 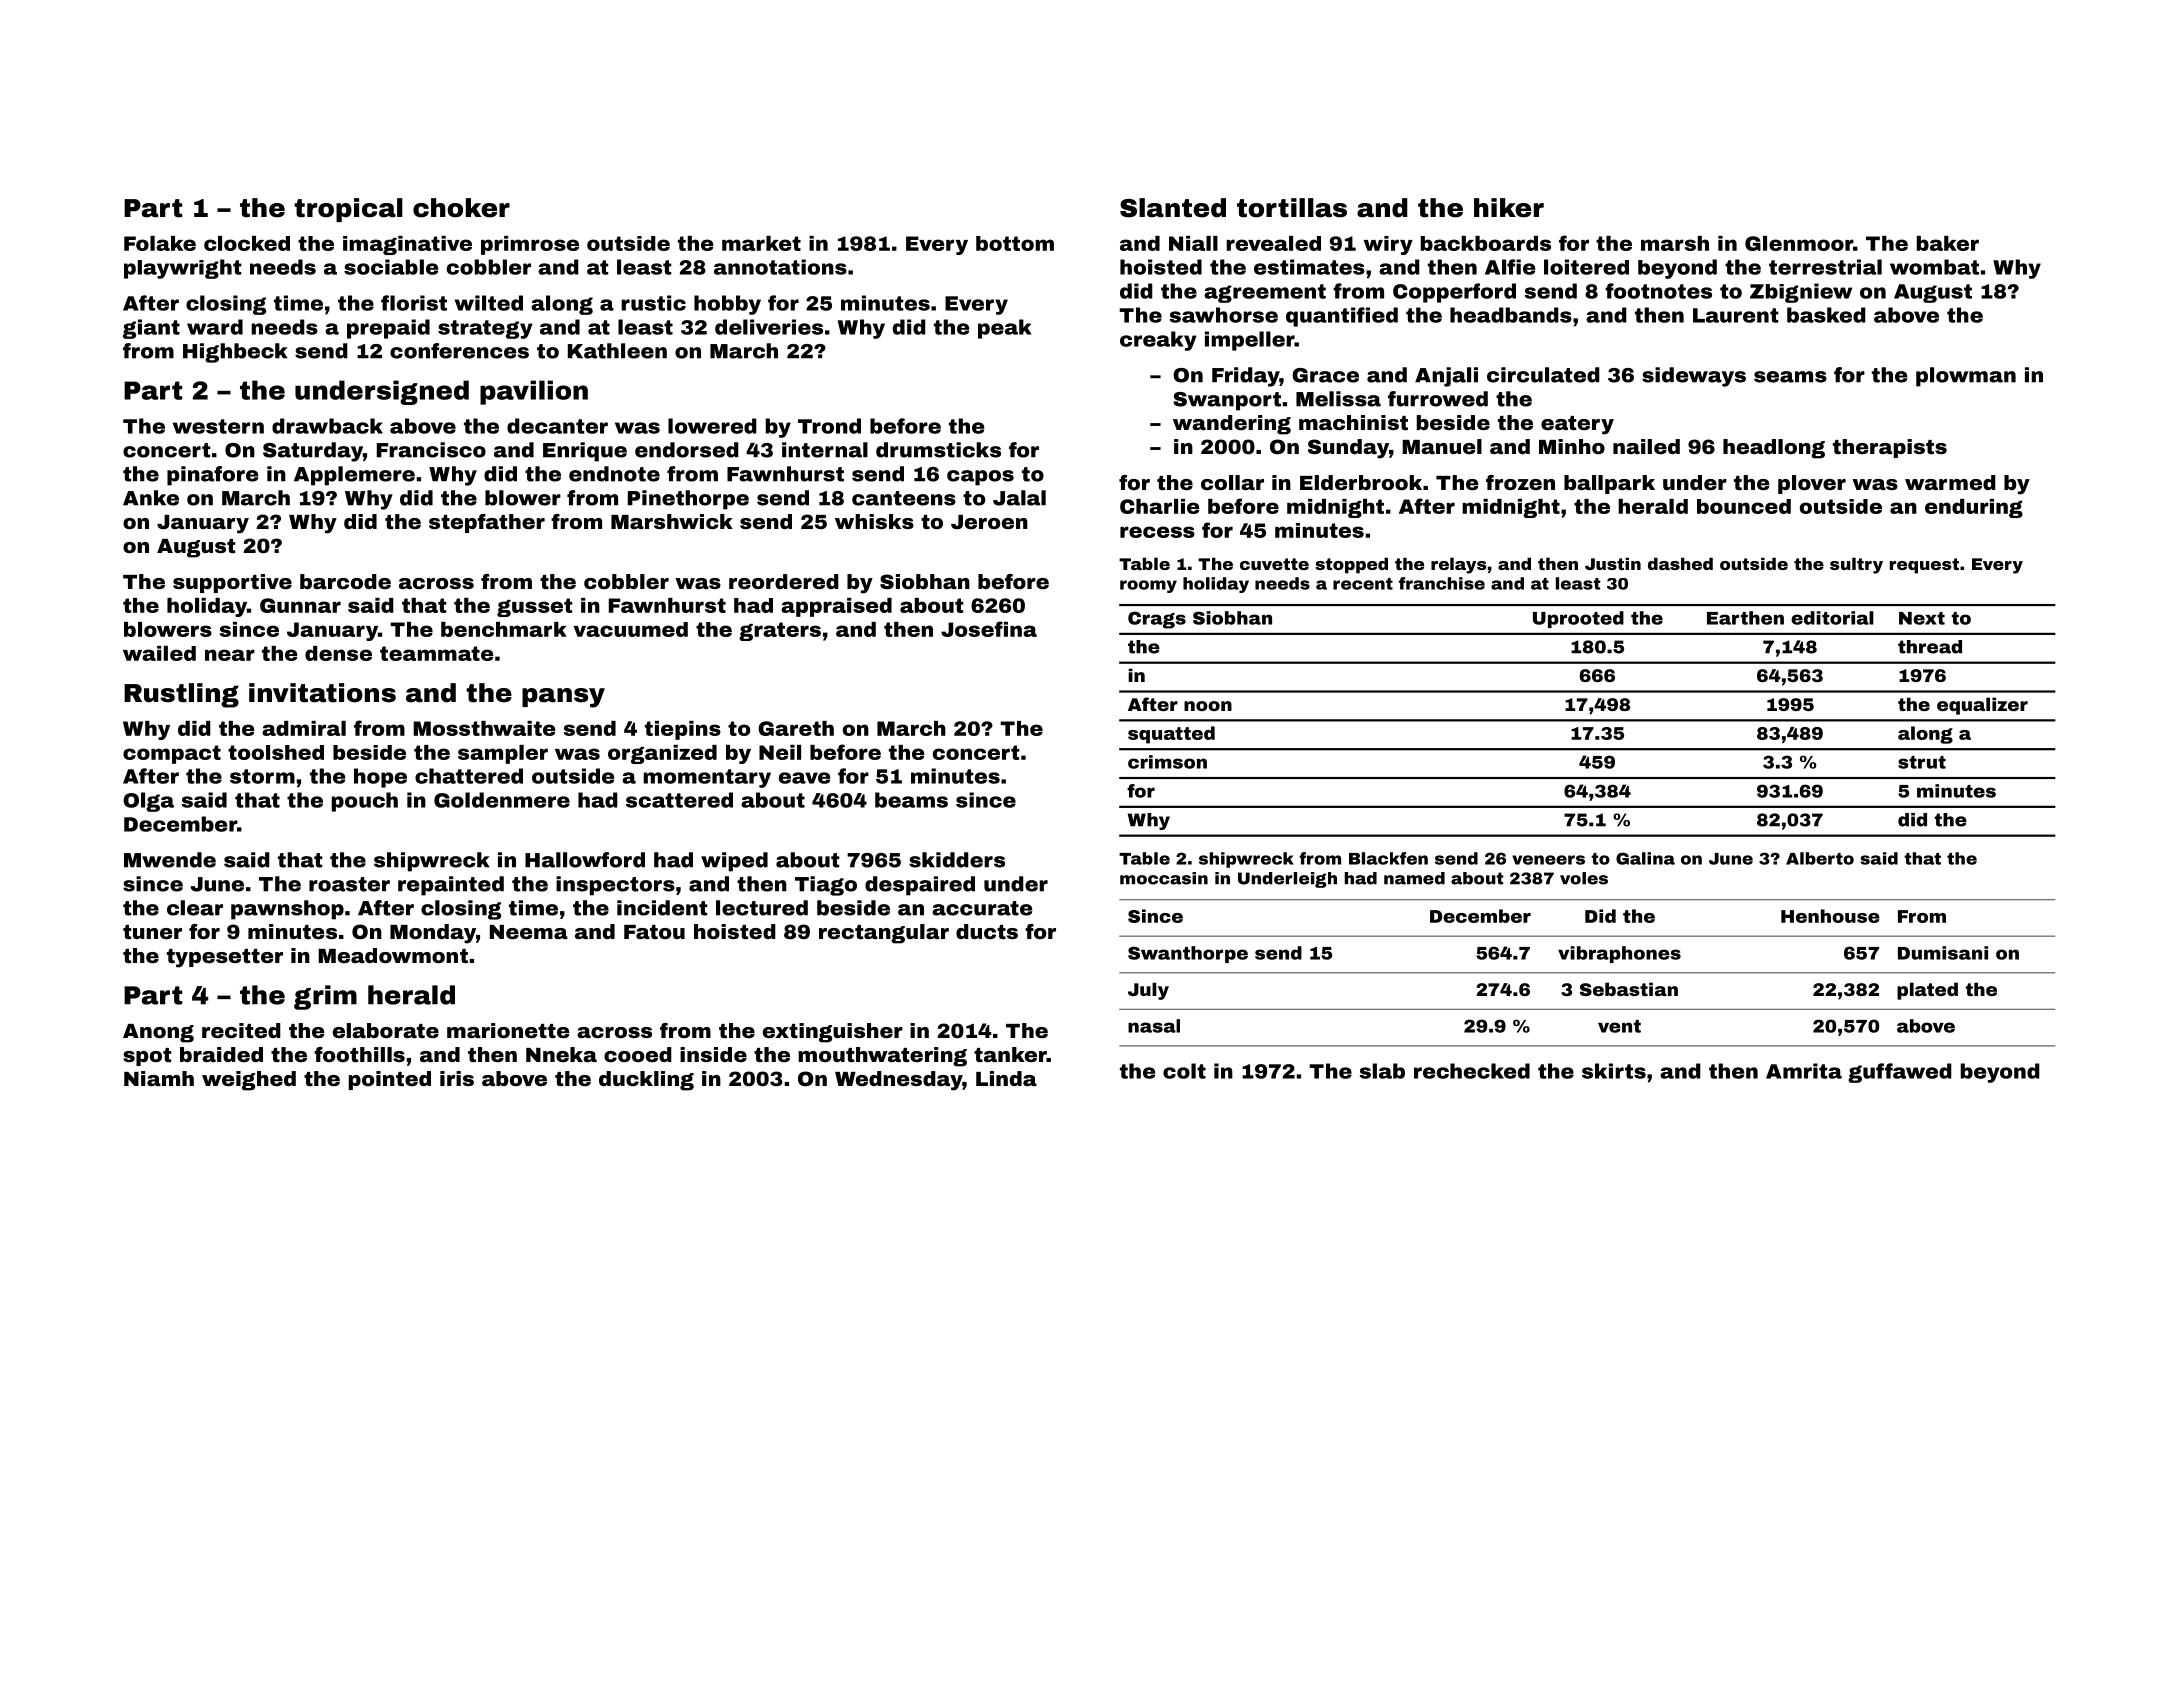 I want to click on tortillas, so click(x=1292, y=208).
